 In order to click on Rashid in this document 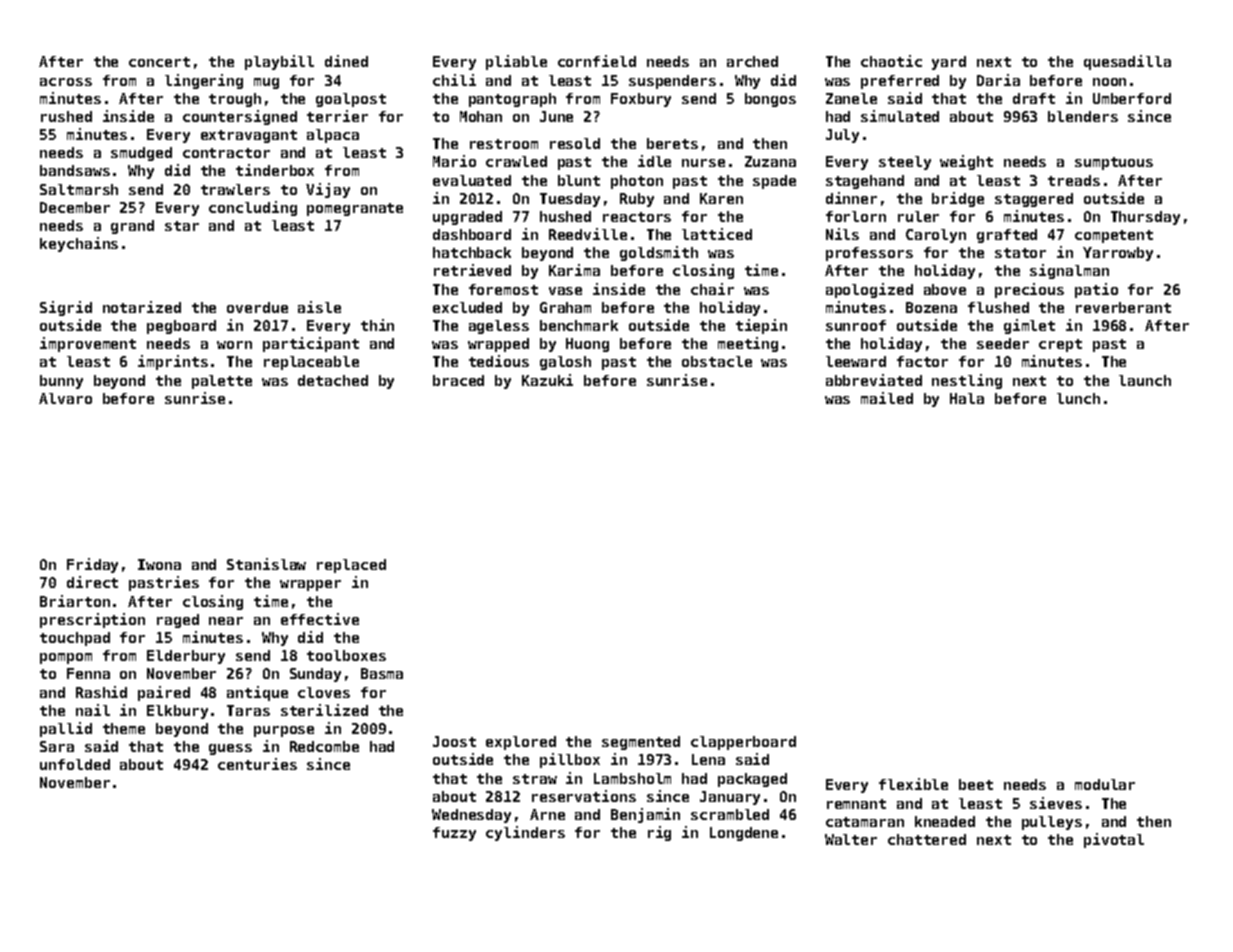, I will do `click(101, 692)`.
